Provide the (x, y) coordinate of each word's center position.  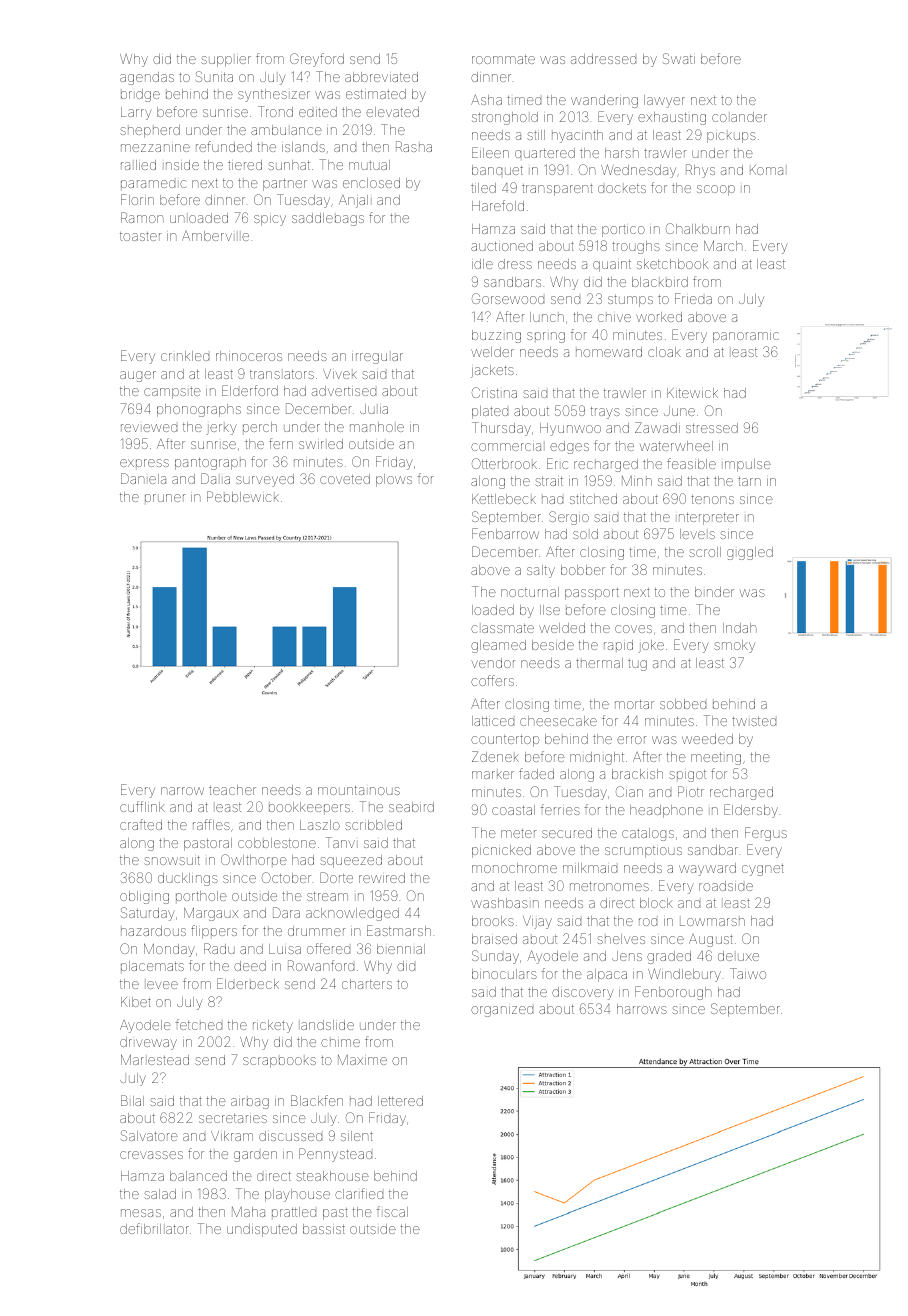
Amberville (215, 236)
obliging (144, 897)
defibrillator (154, 1228)
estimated (376, 94)
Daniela (143, 478)
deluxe (738, 956)
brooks (493, 921)
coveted (345, 479)
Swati (679, 58)
